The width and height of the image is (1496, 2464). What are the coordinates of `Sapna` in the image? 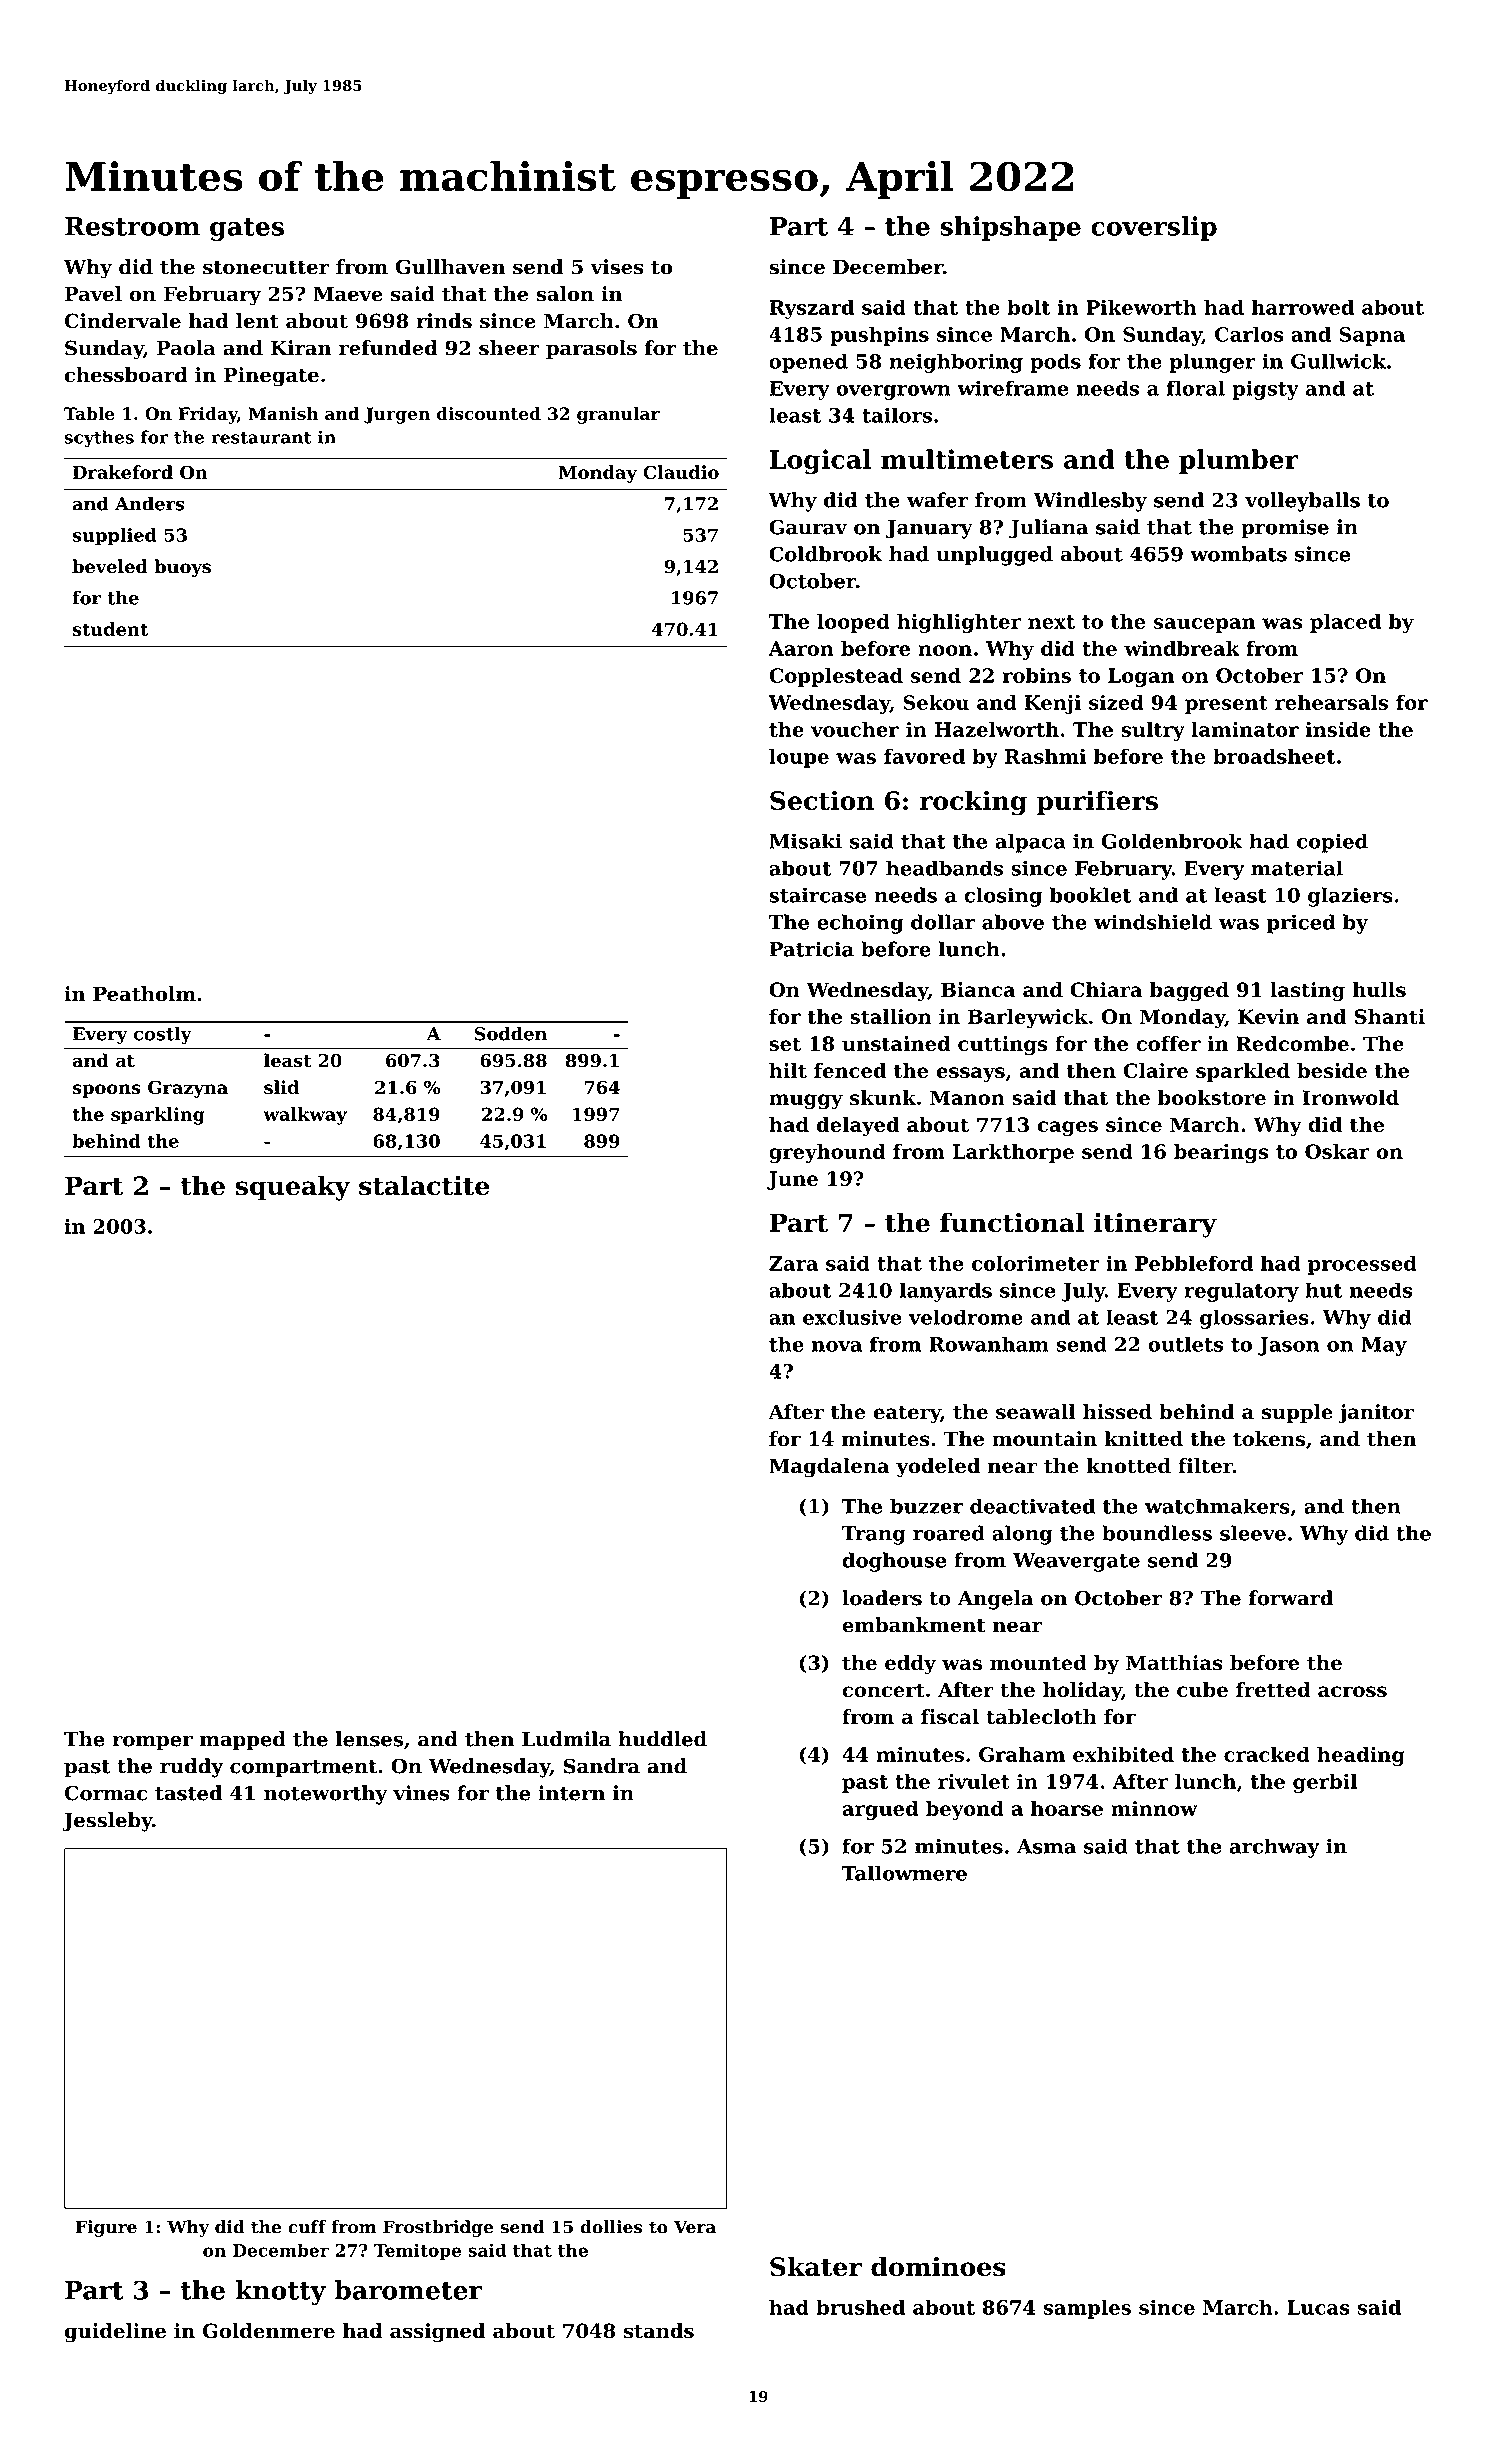 It's located at (1372, 336).
